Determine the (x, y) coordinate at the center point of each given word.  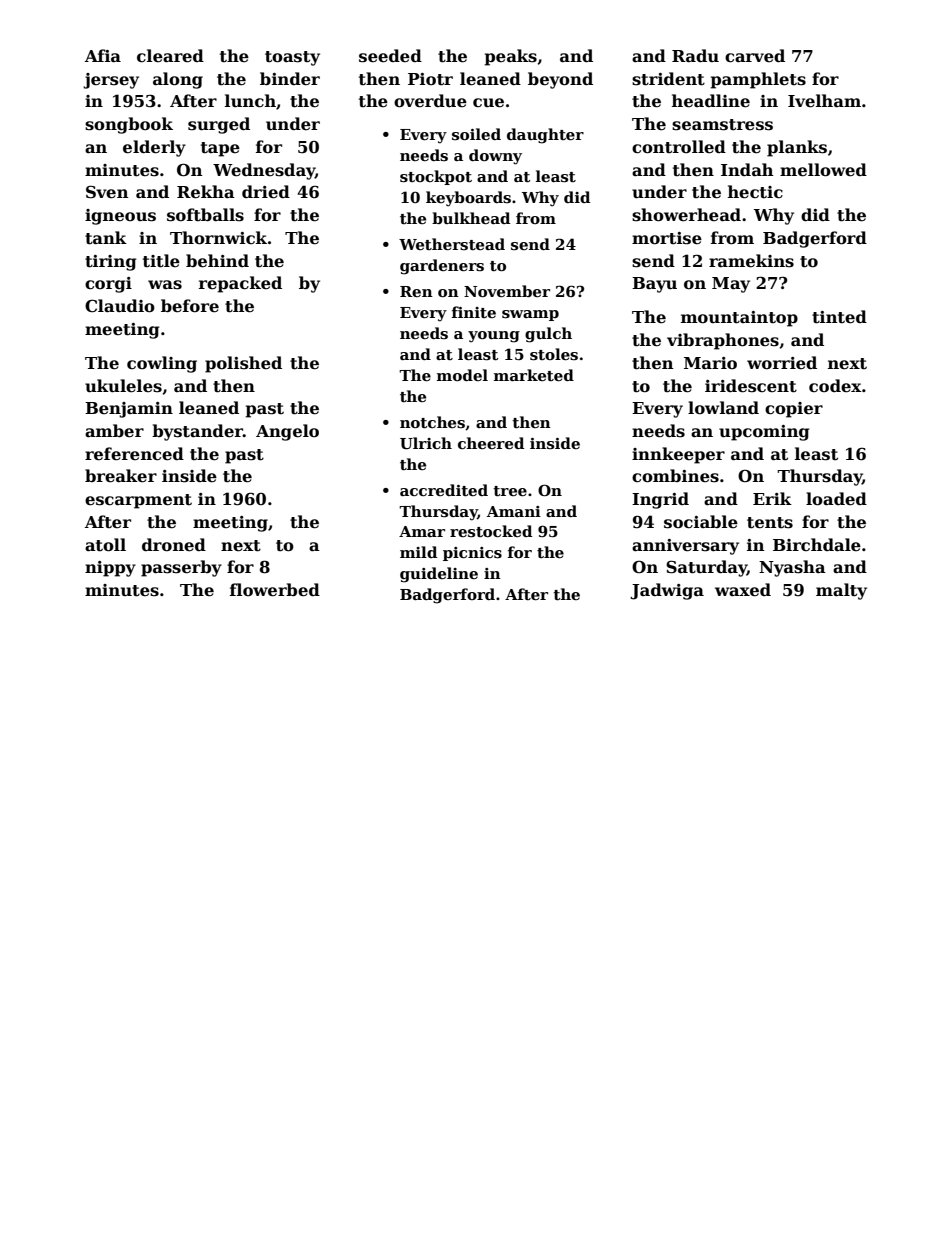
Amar (422, 531)
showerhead (686, 215)
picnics (472, 554)
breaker (121, 476)
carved (755, 56)
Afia (103, 55)
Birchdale (817, 544)
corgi (108, 285)
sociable (701, 522)
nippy (110, 569)
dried (266, 192)
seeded (390, 56)
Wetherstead (452, 244)
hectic (755, 192)
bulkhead (471, 218)
